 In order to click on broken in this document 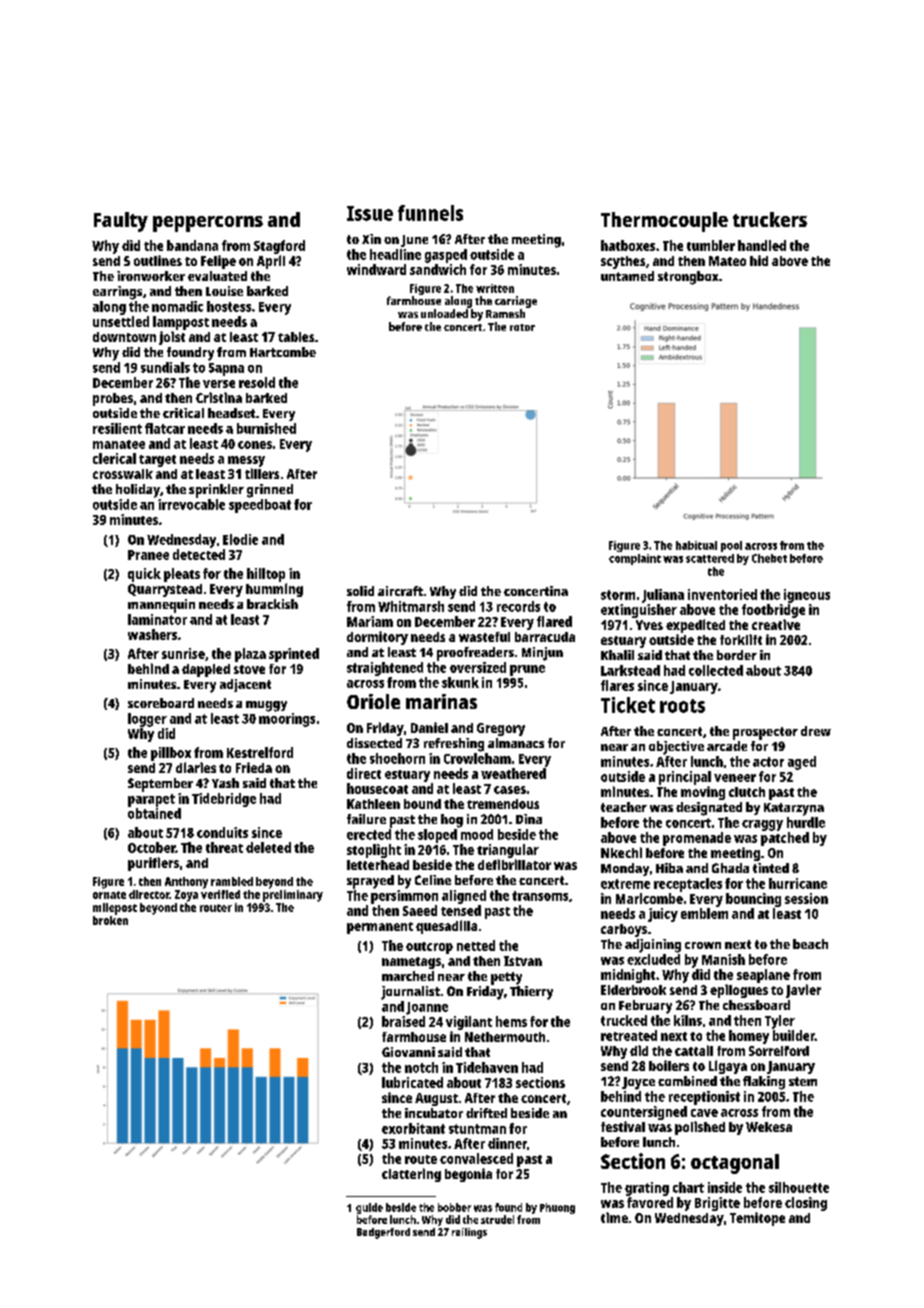, I will do `click(110, 920)`.
